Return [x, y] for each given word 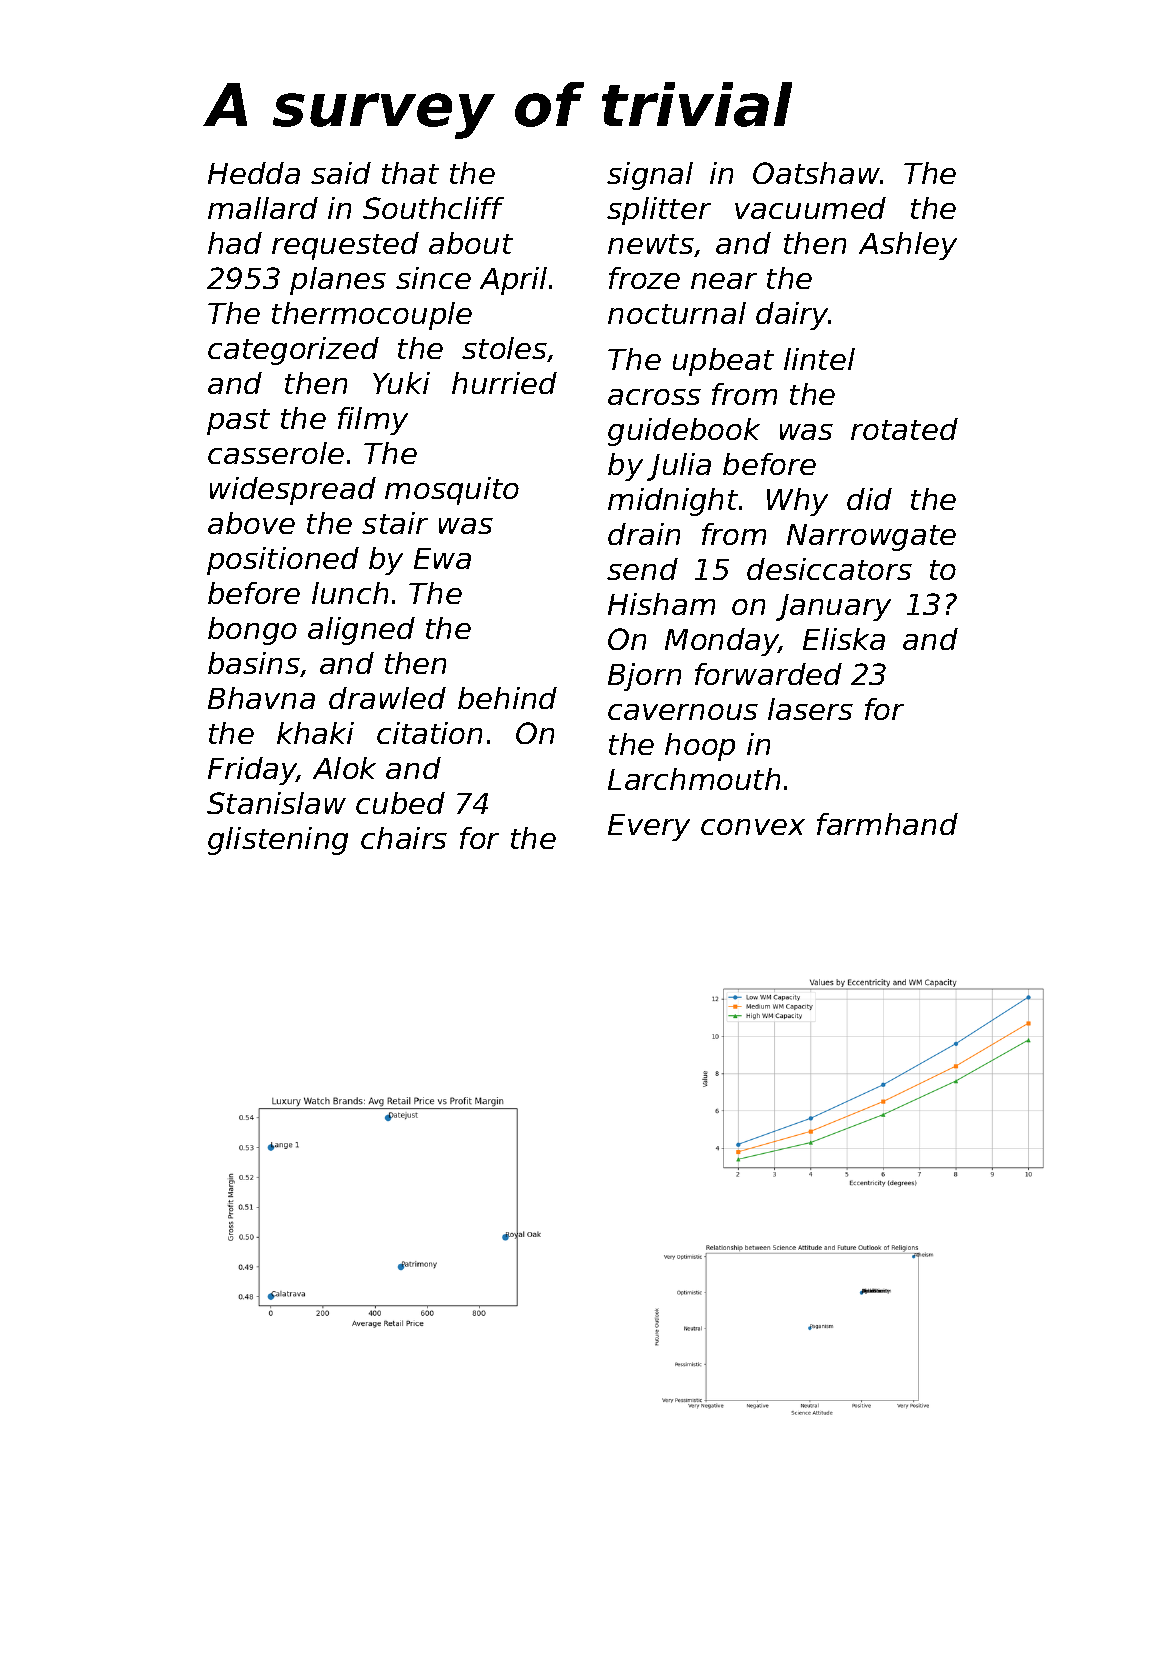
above [251, 523]
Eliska [844, 639]
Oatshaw [816, 173]
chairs [404, 838]
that [410, 173]
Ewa [442, 558]
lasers [810, 709]
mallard [263, 208]
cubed [400, 803]
